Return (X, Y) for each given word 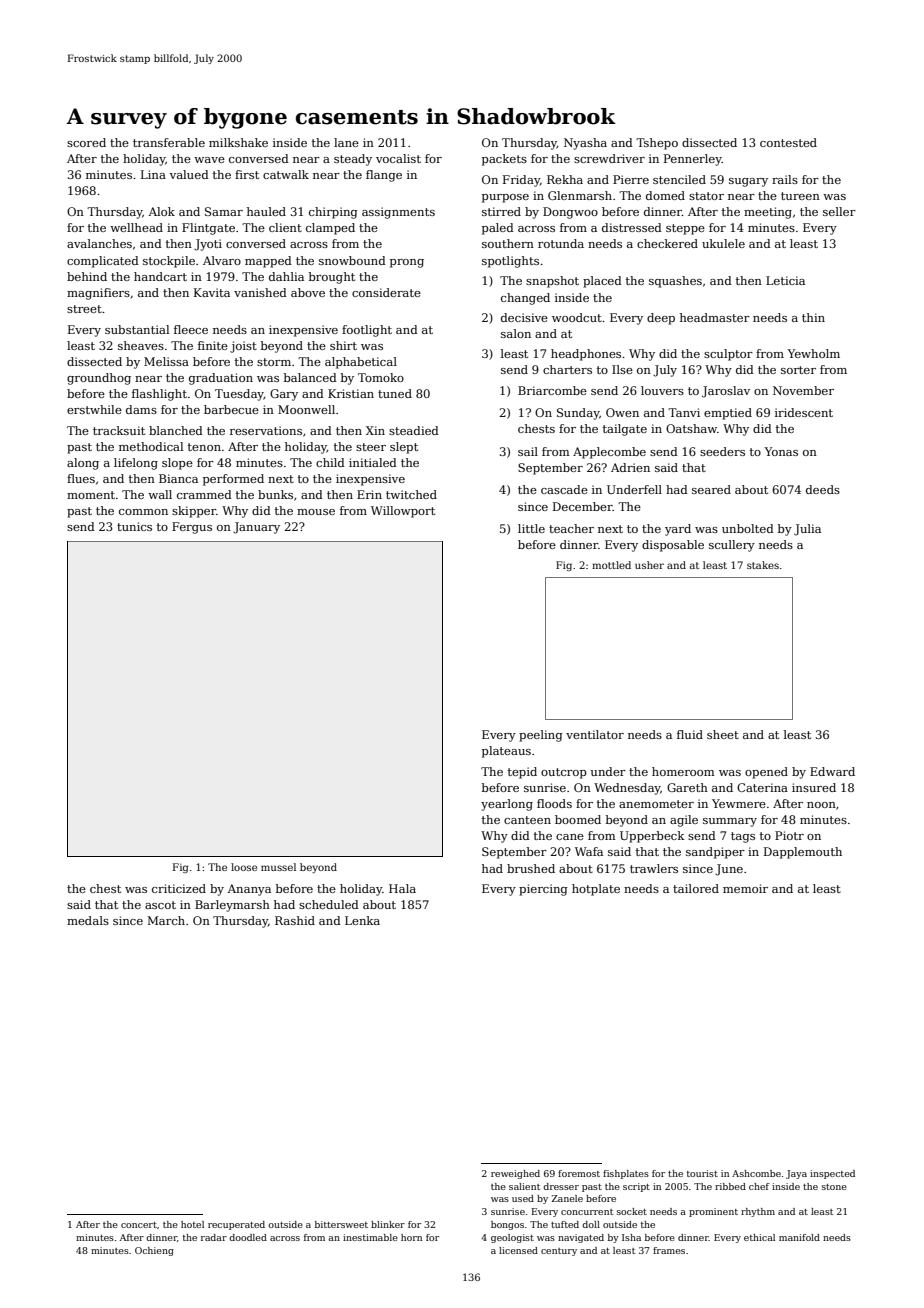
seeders (722, 451)
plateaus (506, 752)
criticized (179, 888)
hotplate (596, 890)
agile (684, 821)
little (531, 528)
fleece (191, 329)
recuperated (236, 1225)
